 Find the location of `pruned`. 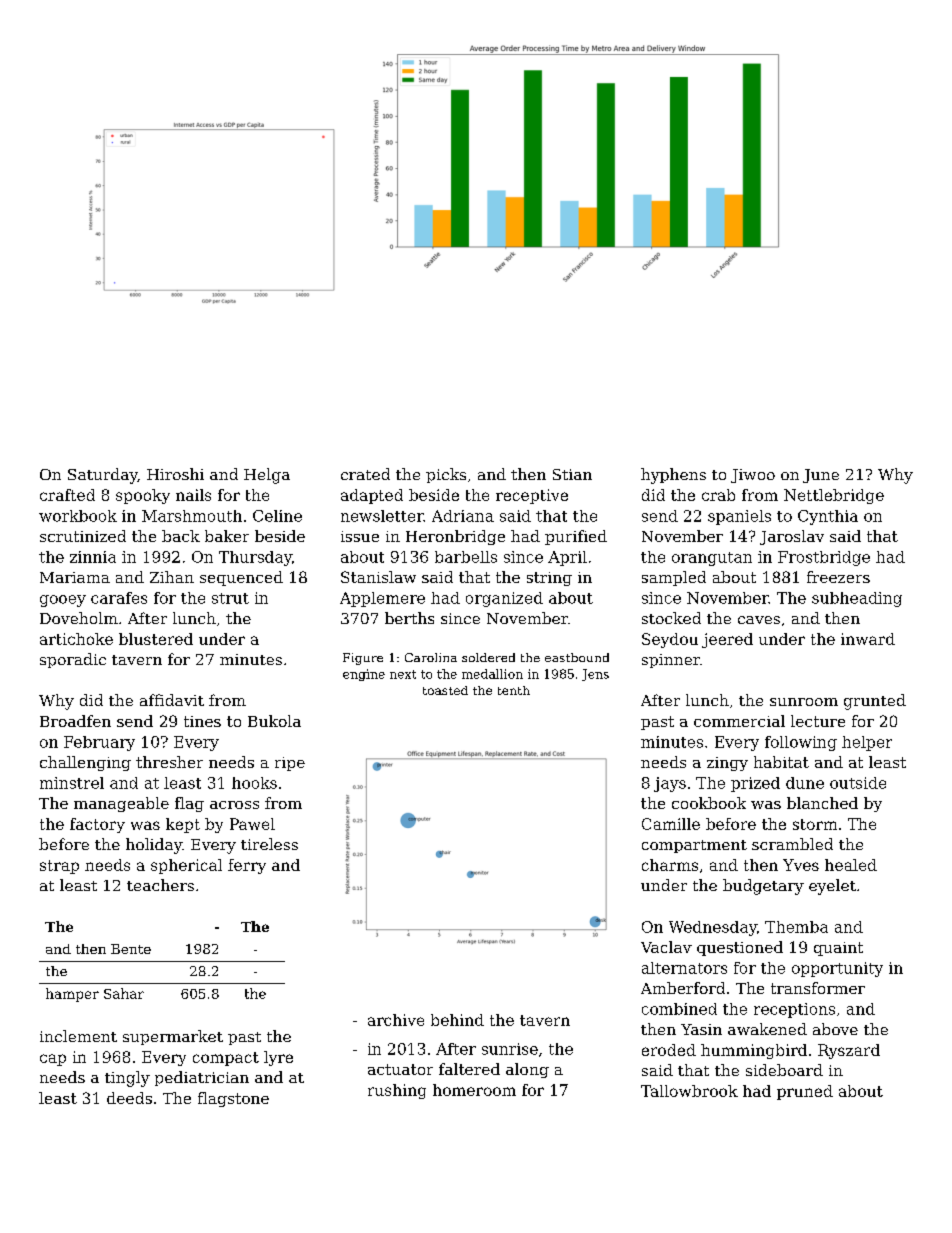

pruned is located at coordinates (805, 1092).
